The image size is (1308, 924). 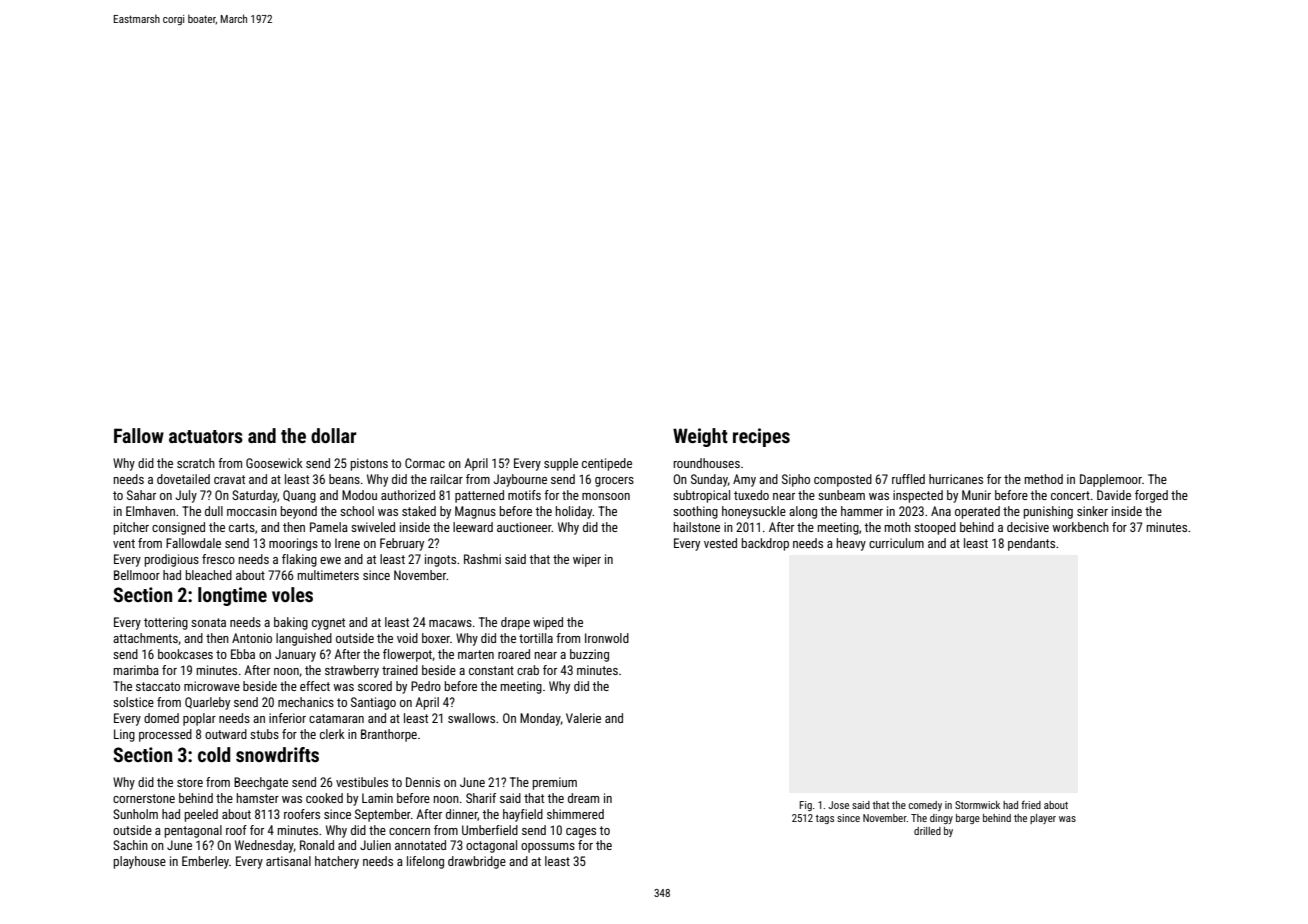 I want to click on drawbridge, so click(x=477, y=862).
